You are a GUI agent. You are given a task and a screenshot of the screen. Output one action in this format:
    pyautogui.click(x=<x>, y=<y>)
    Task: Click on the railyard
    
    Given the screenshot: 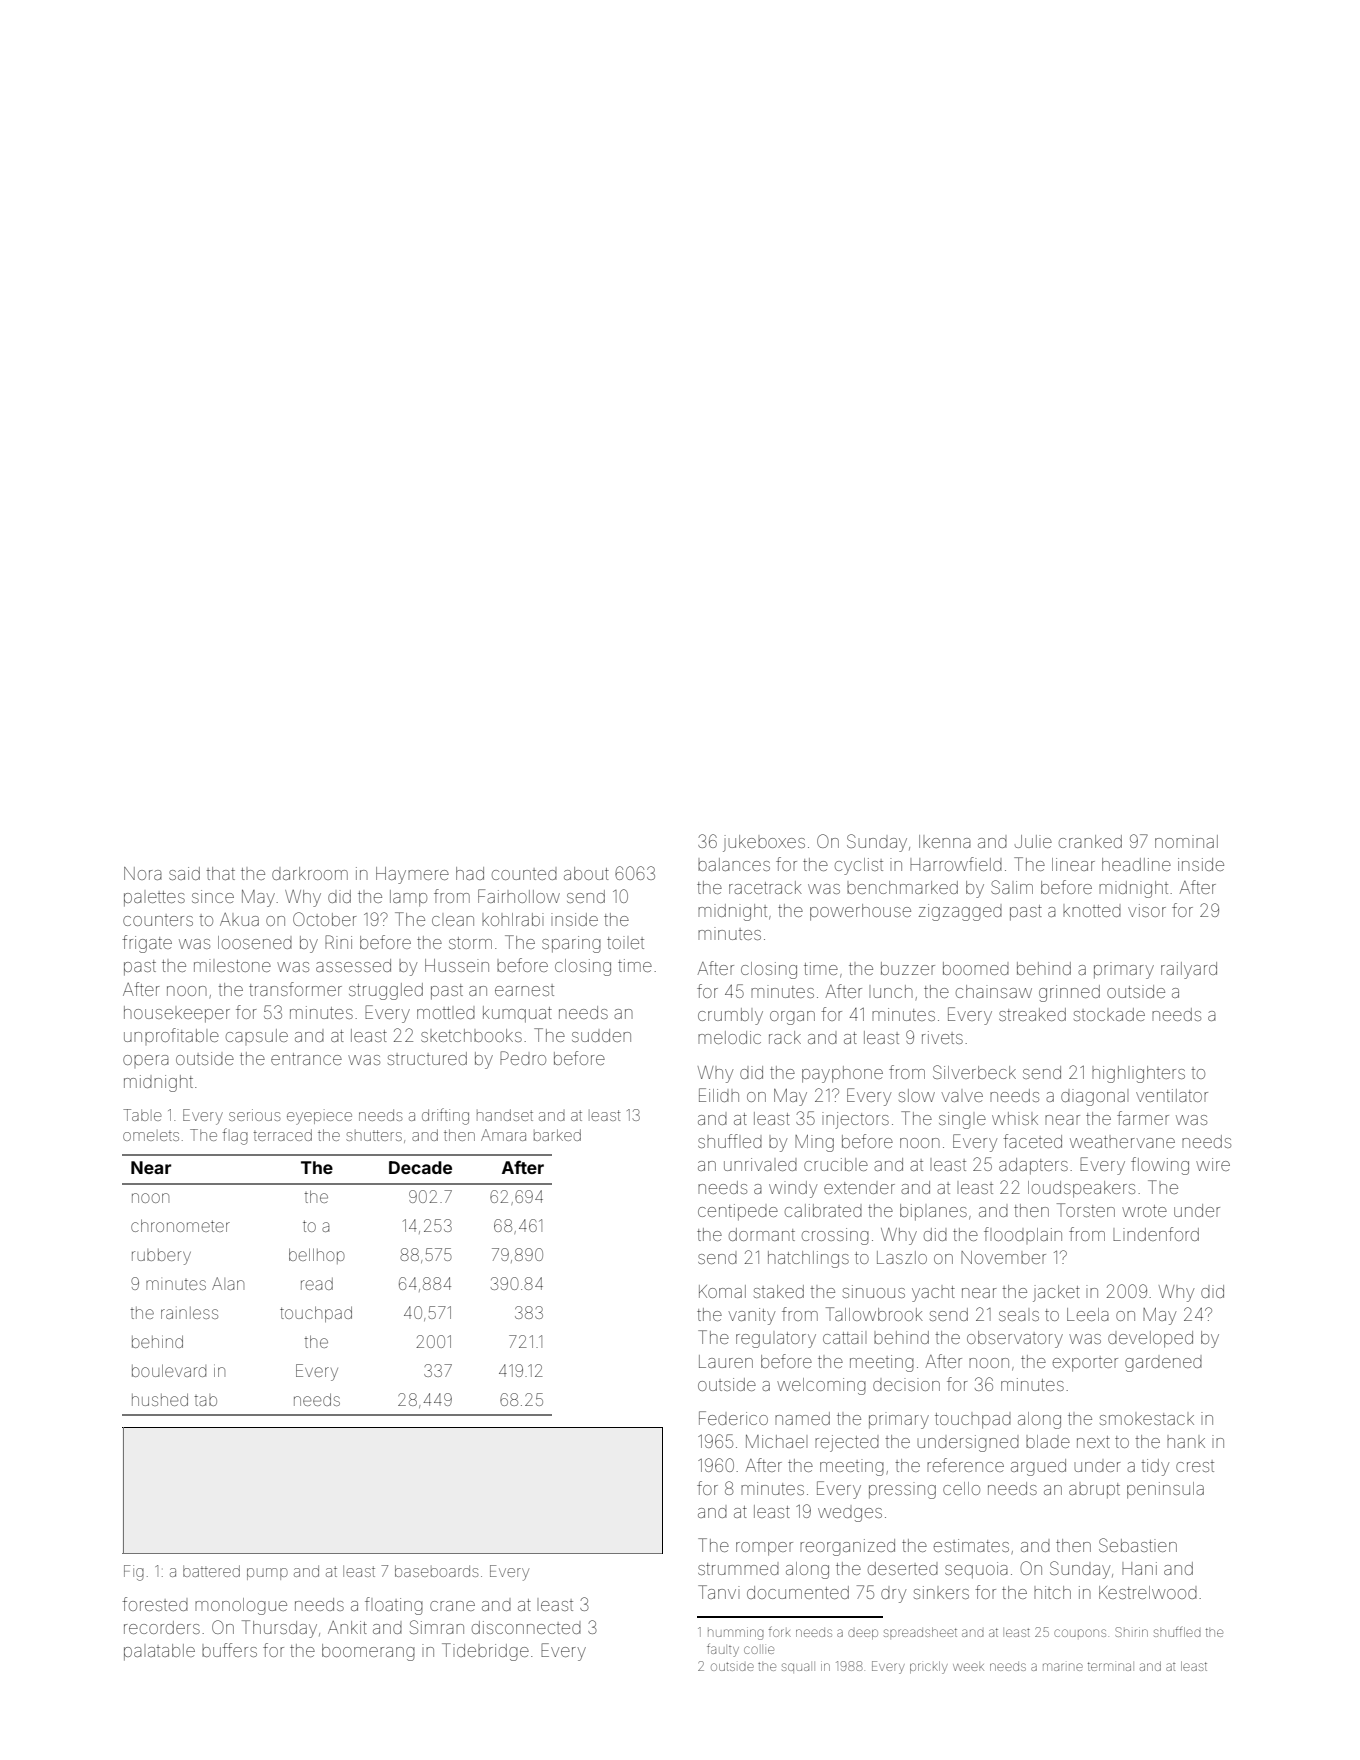 What is the action you would take?
    pyautogui.click(x=1189, y=970)
